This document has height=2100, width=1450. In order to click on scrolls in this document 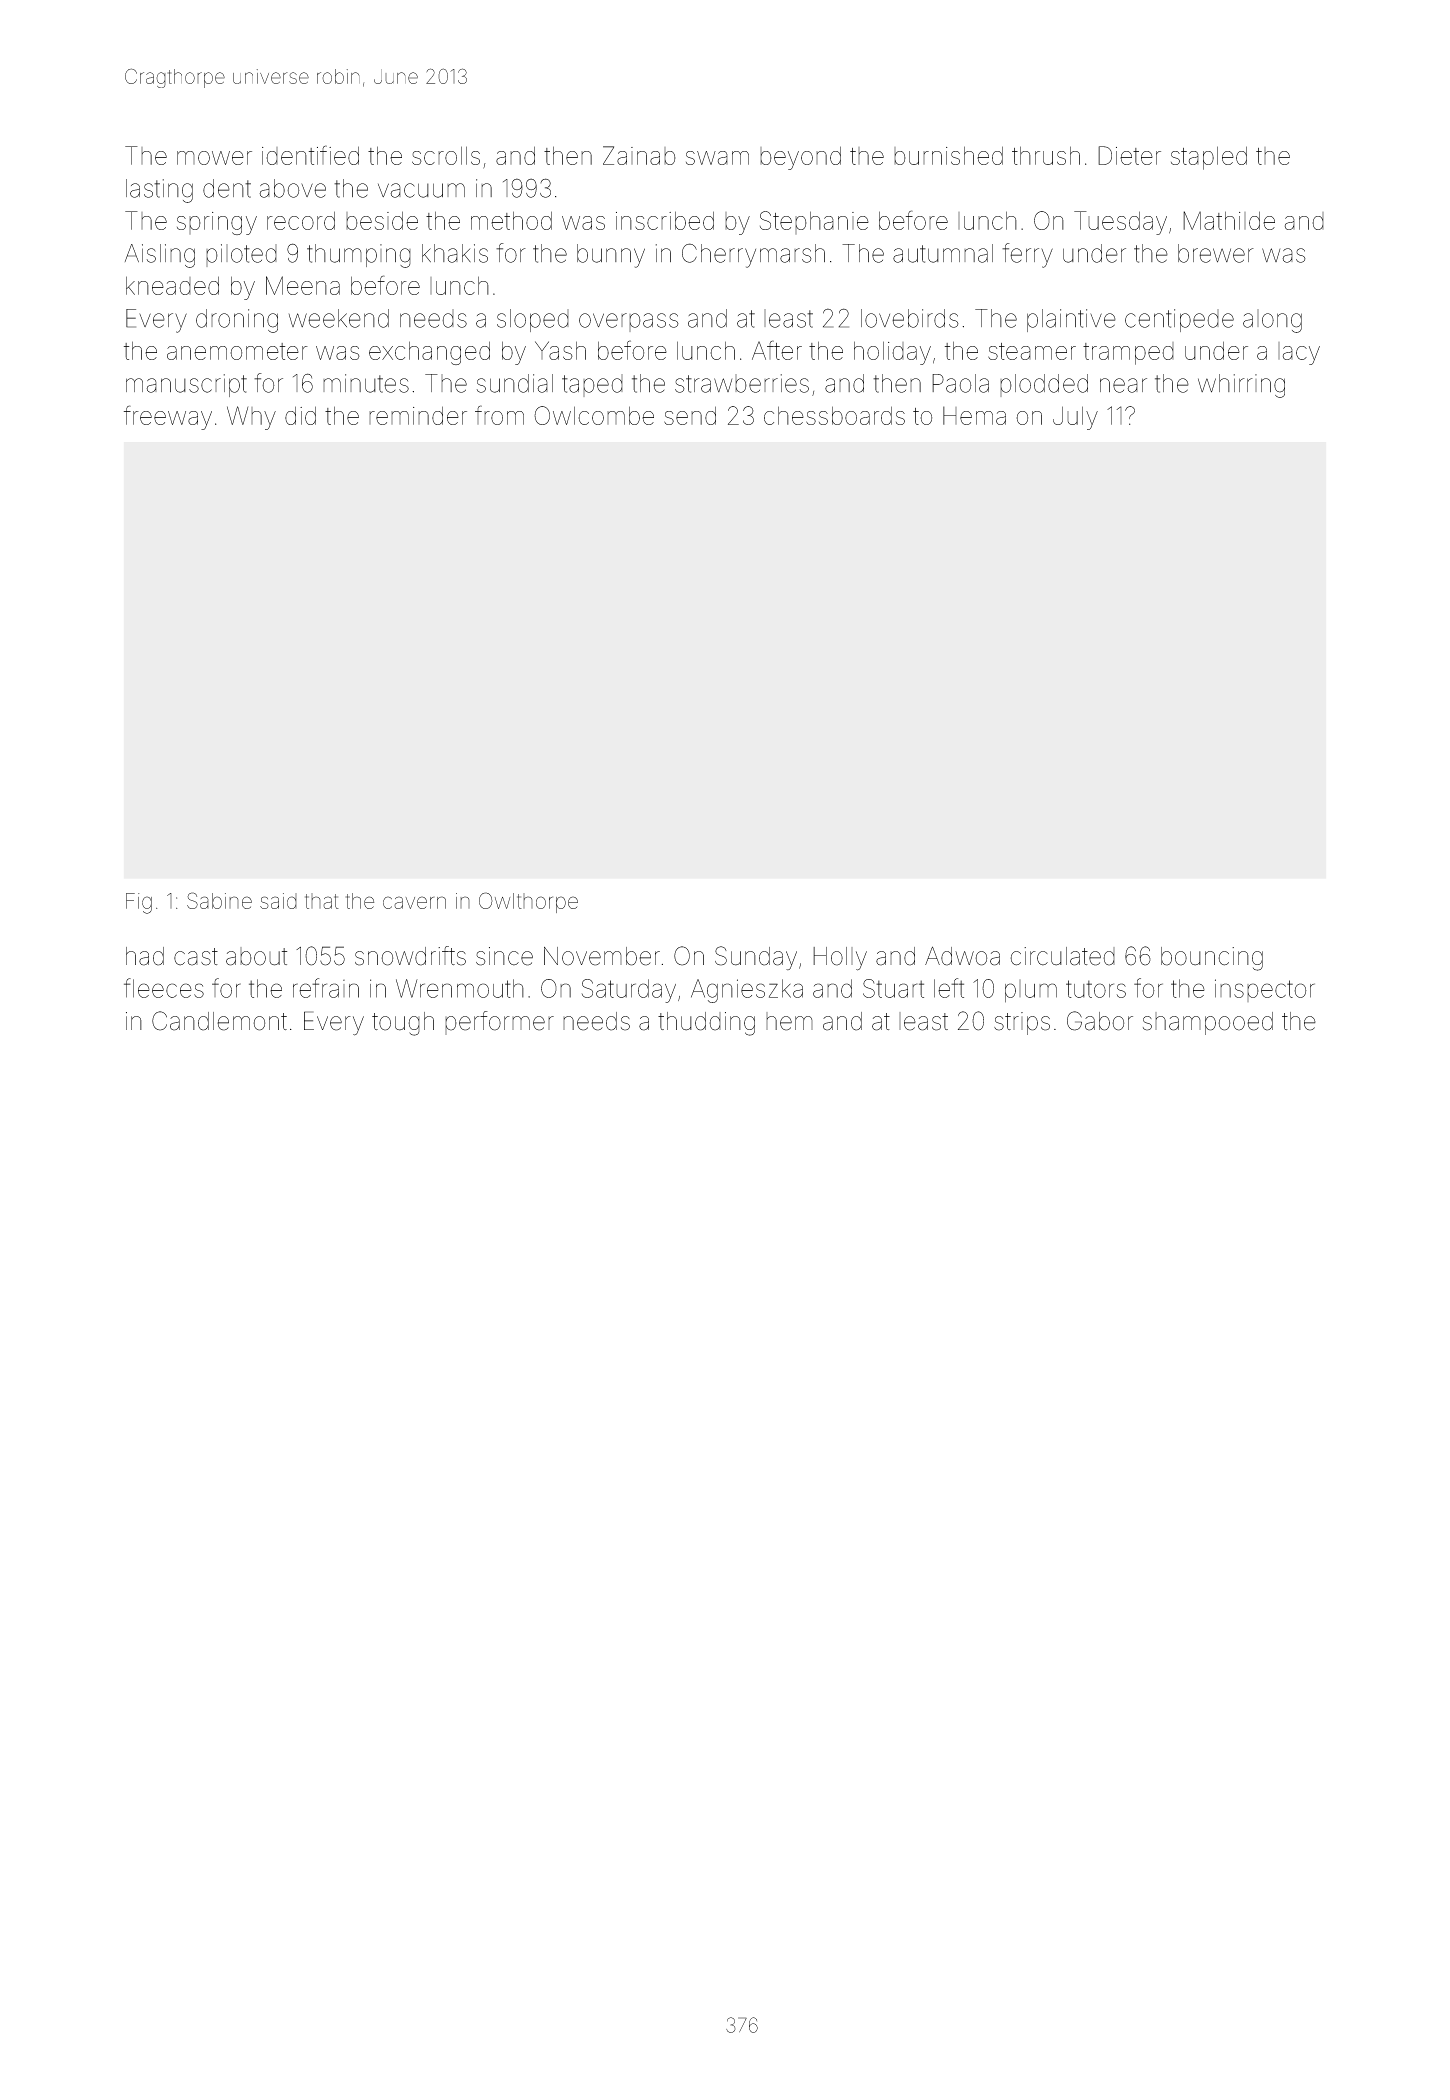, I will do `click(446, 155)`.
